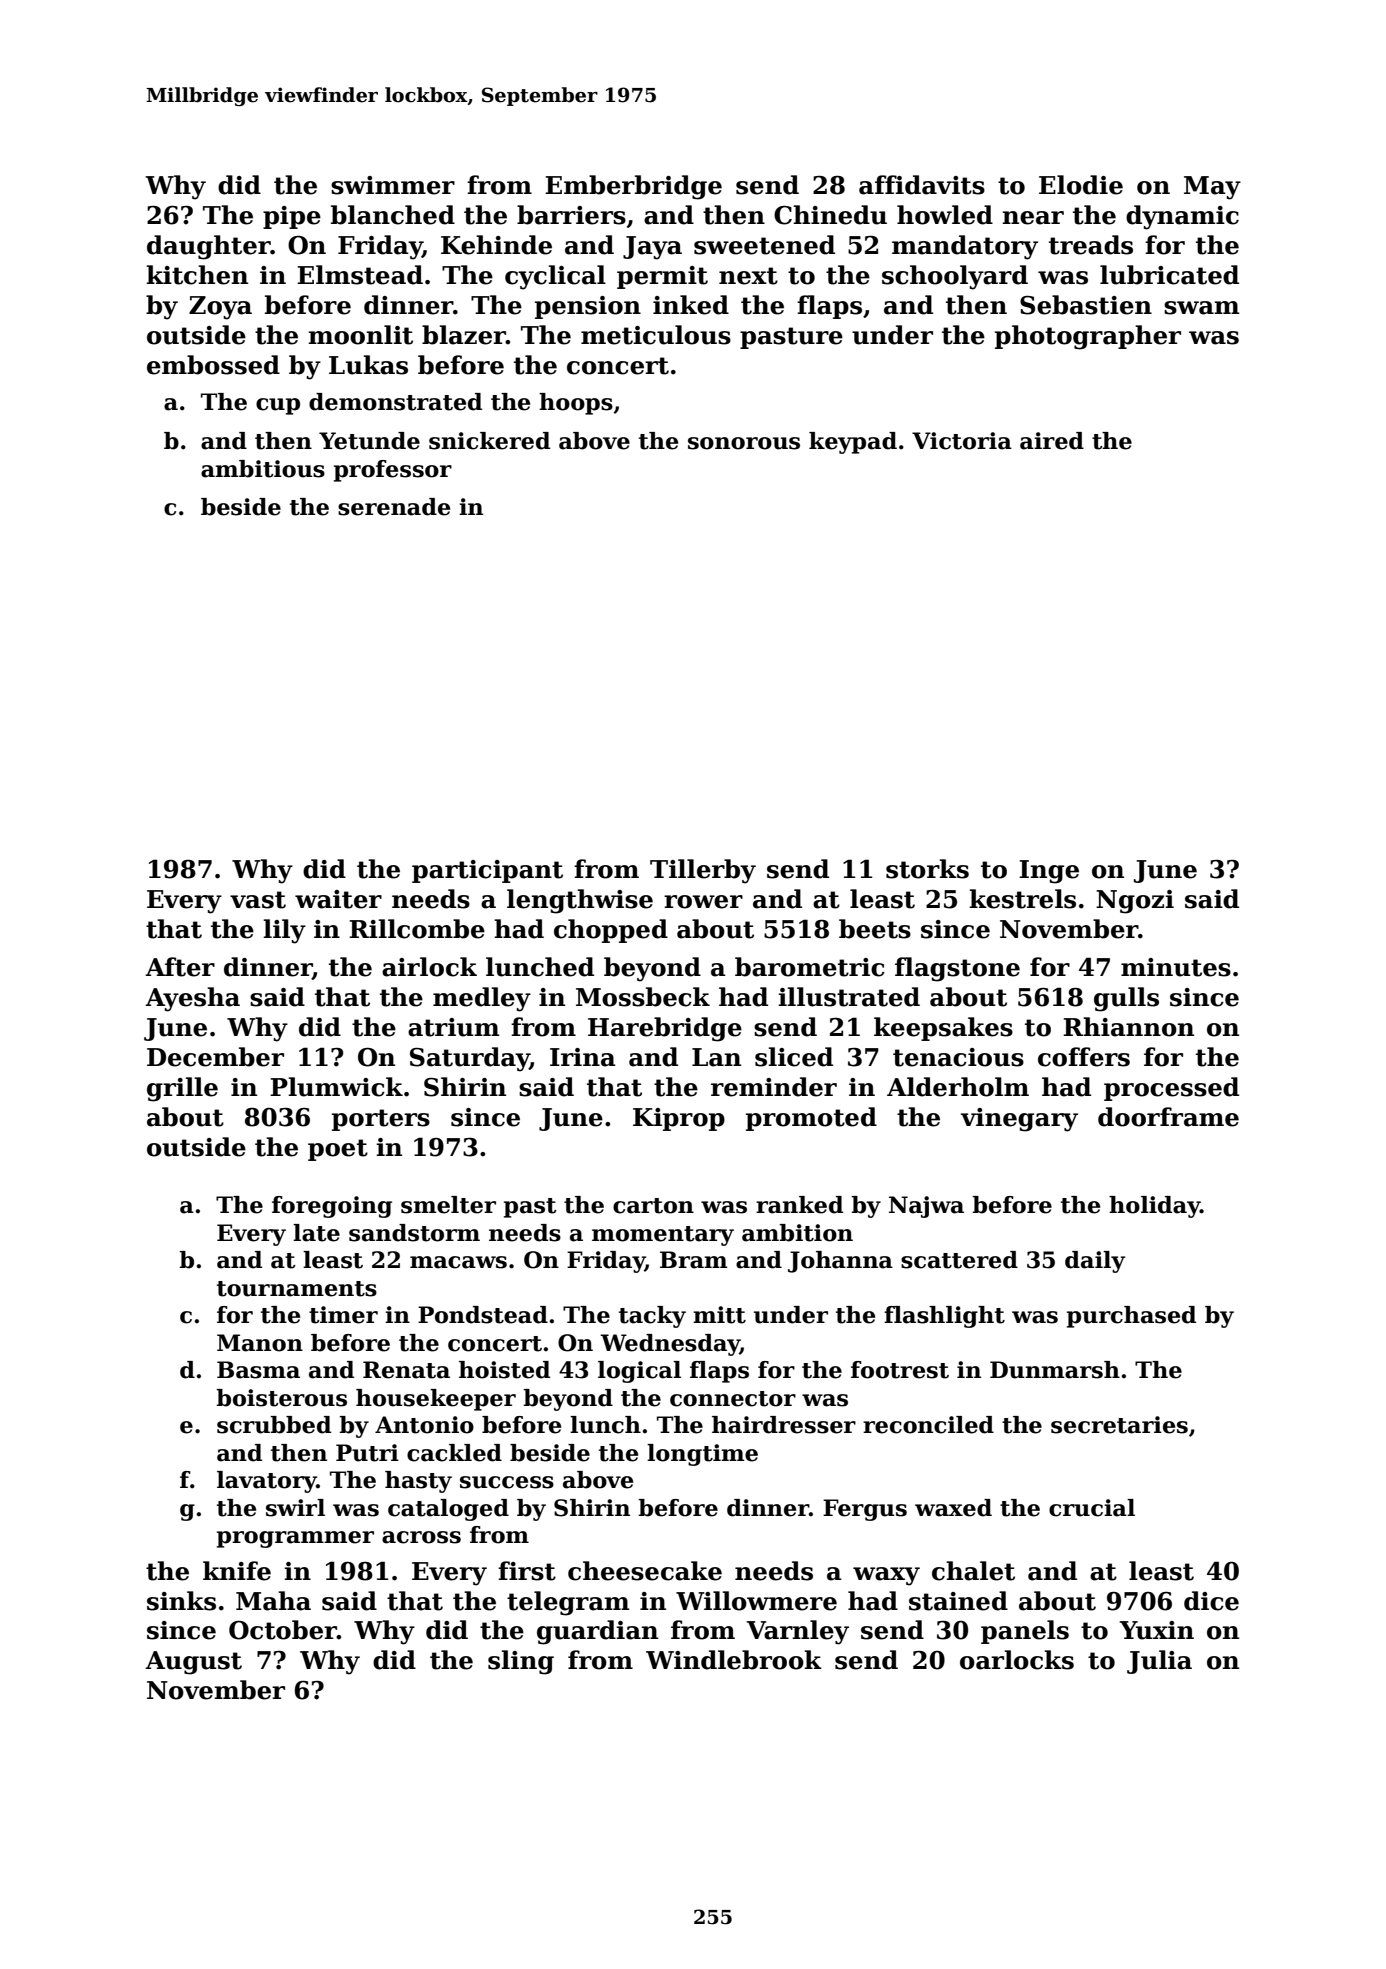 The height and width of the screenshot is (1969, 1386). Describe the element at coordinates (521, 1662) in the screenshot. I see `sling` at that location.
